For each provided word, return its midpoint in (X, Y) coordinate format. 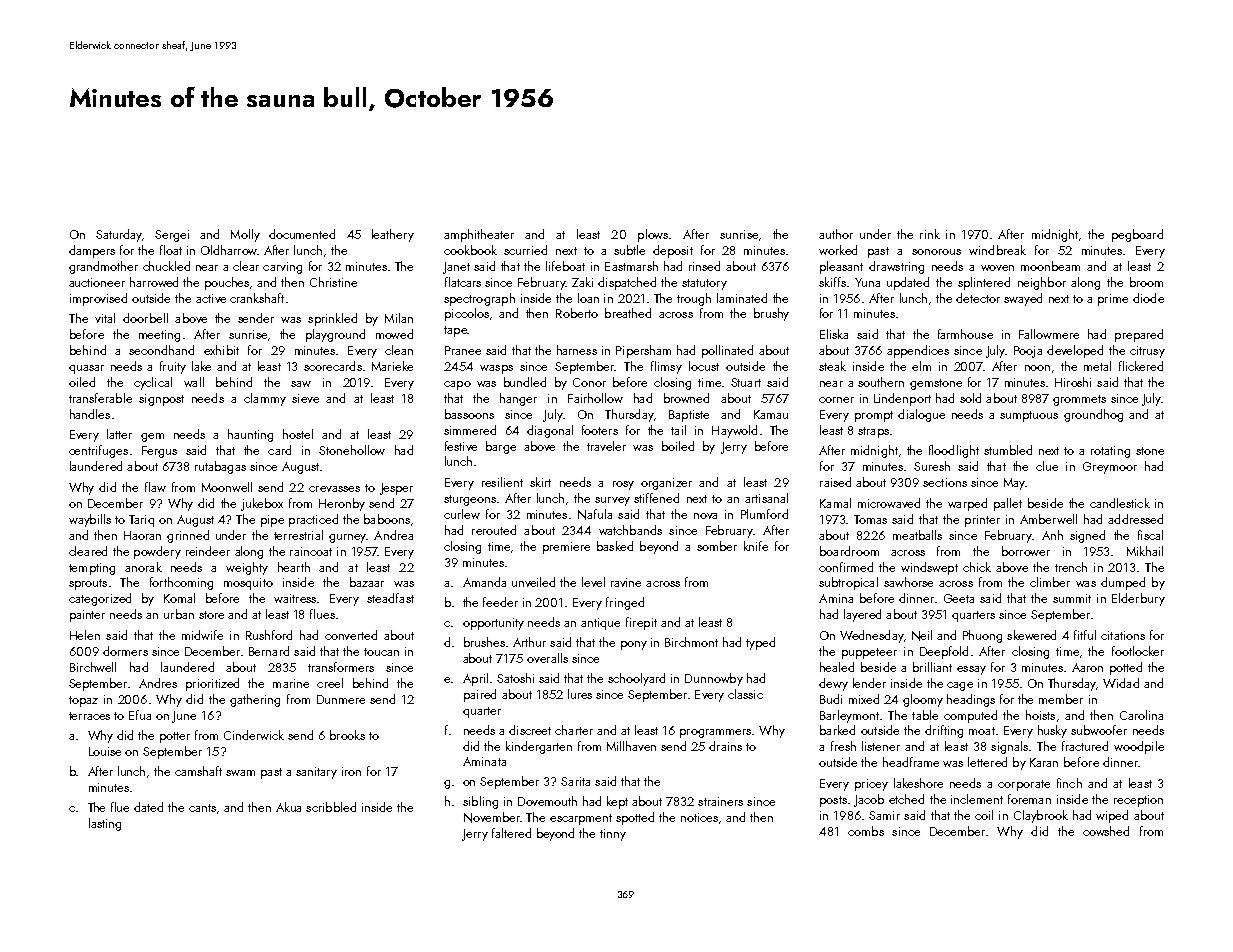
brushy (771, 314)
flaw (155, 487)
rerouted (494, 530)
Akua (288, 807)
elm (921, 366)
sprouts (88, 584)
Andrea (393, 535)
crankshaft (257, 298)
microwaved (889, 503)
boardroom (849, 551)
